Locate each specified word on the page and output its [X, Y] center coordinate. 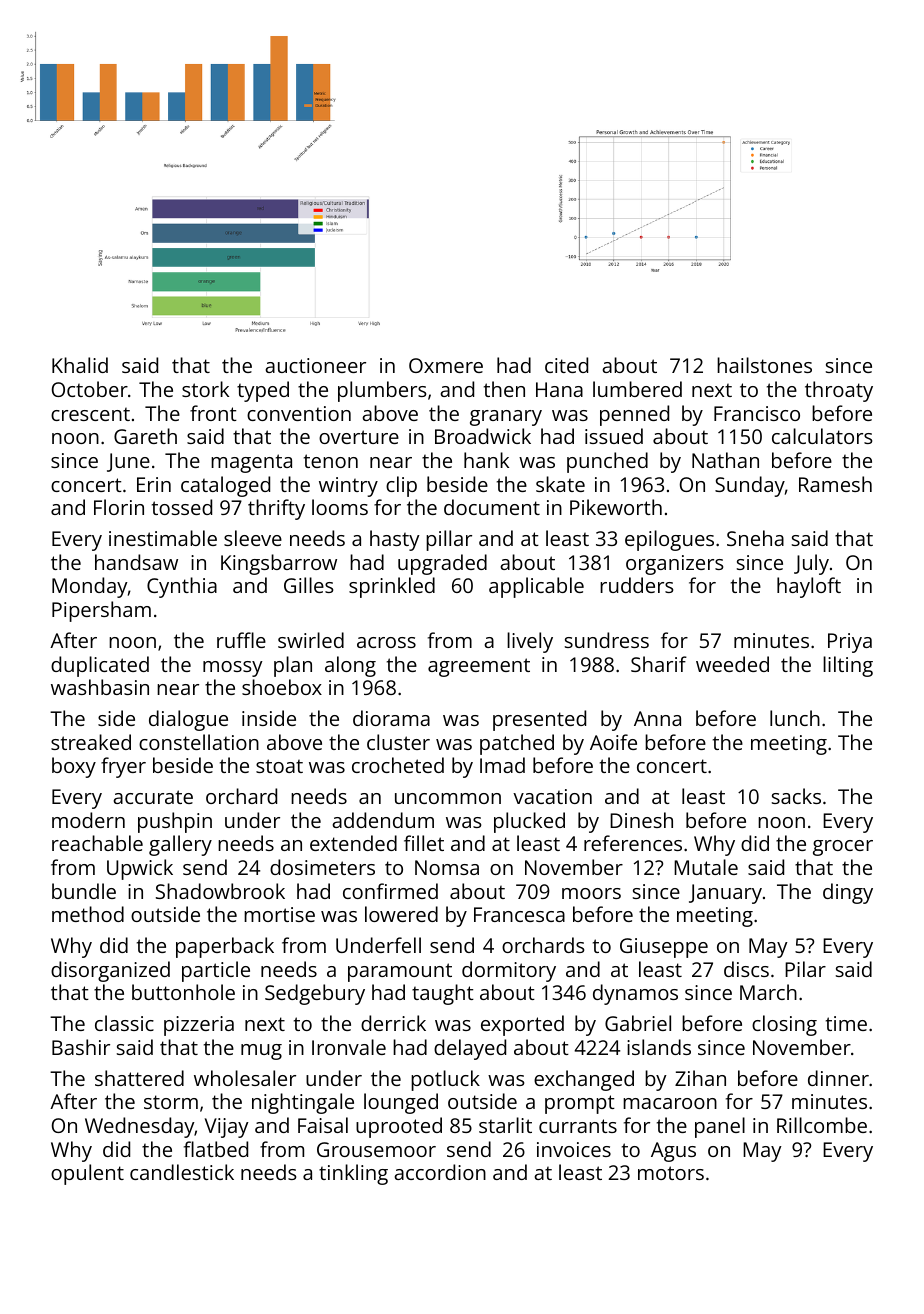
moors [591, 893]
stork [205, 389]
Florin [119, 507]
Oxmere [446, 365]
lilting [848, 666]
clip [401, 486]
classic [124, 1023]
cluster [398, 742]
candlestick [182, 1172]
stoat [279, 766]
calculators [822, 436]
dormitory [509, 971]
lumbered [637, 389]
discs [746, 969]
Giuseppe [664, 948]
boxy [74, 767]
